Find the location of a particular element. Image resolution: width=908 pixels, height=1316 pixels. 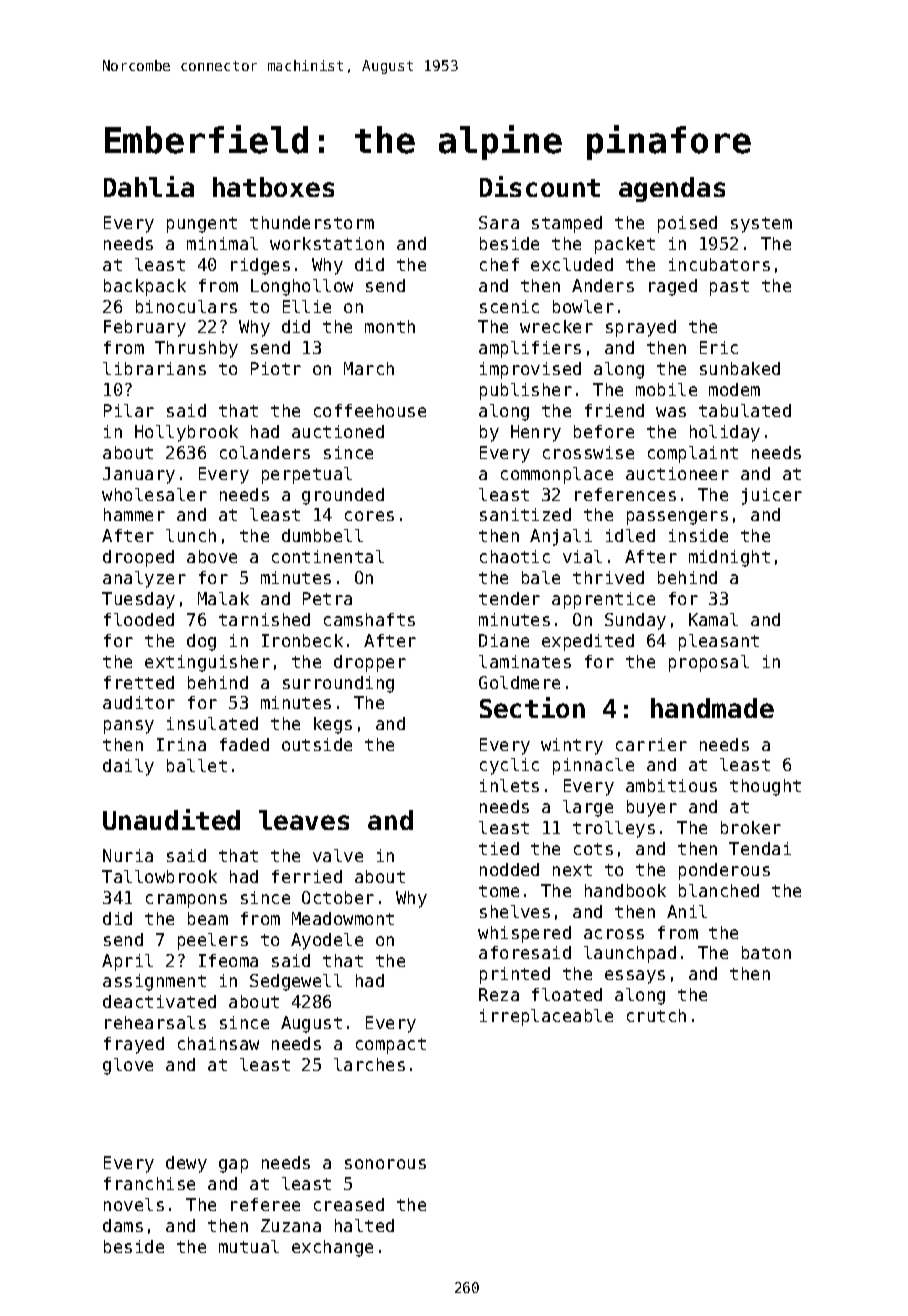

Thrushby is located at coordinates (196, 349).
